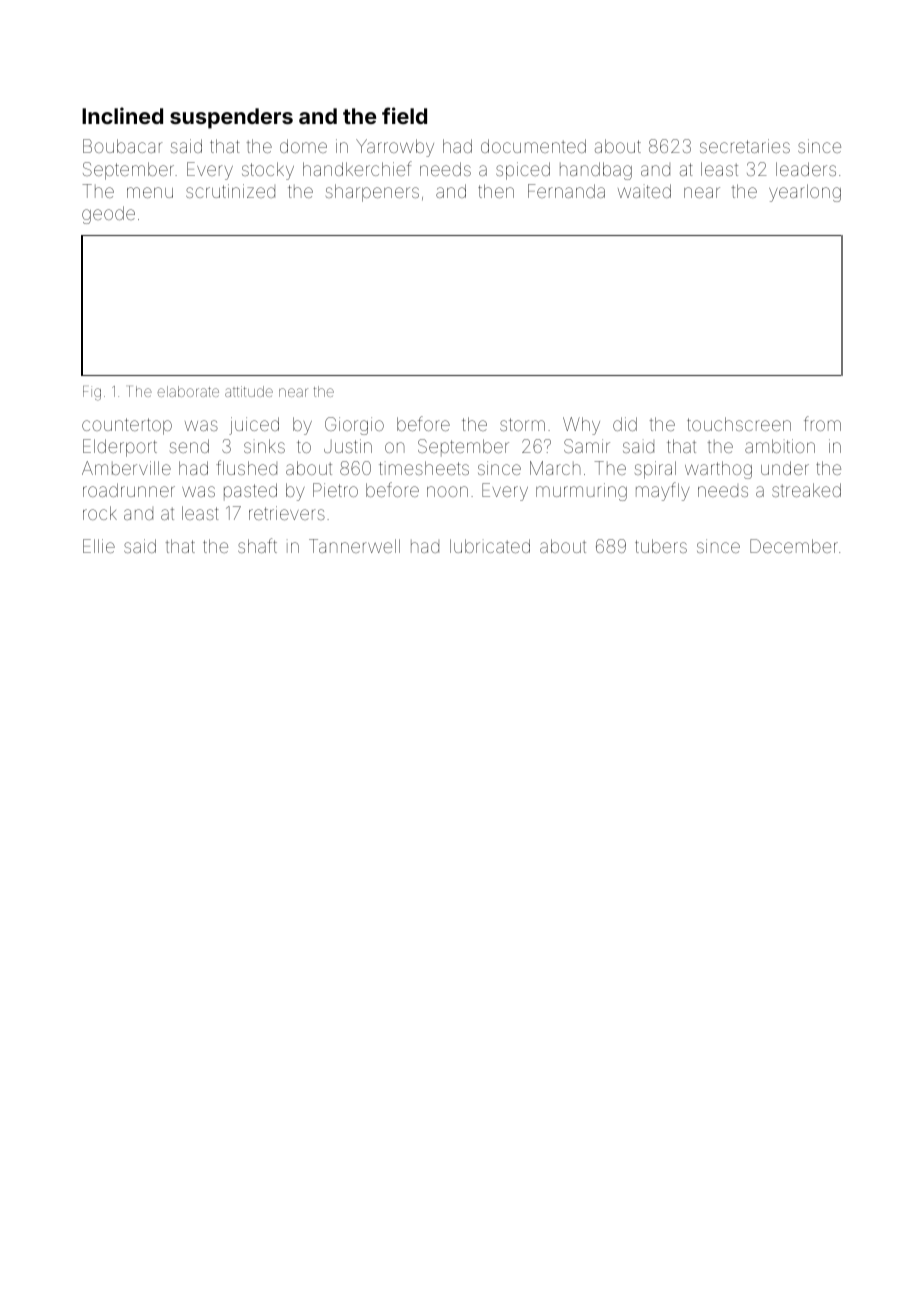 The height and width of the document is (1314, 924). Describe the element at coordinates (257, 545) in the document. I see `shaft` at that location.
